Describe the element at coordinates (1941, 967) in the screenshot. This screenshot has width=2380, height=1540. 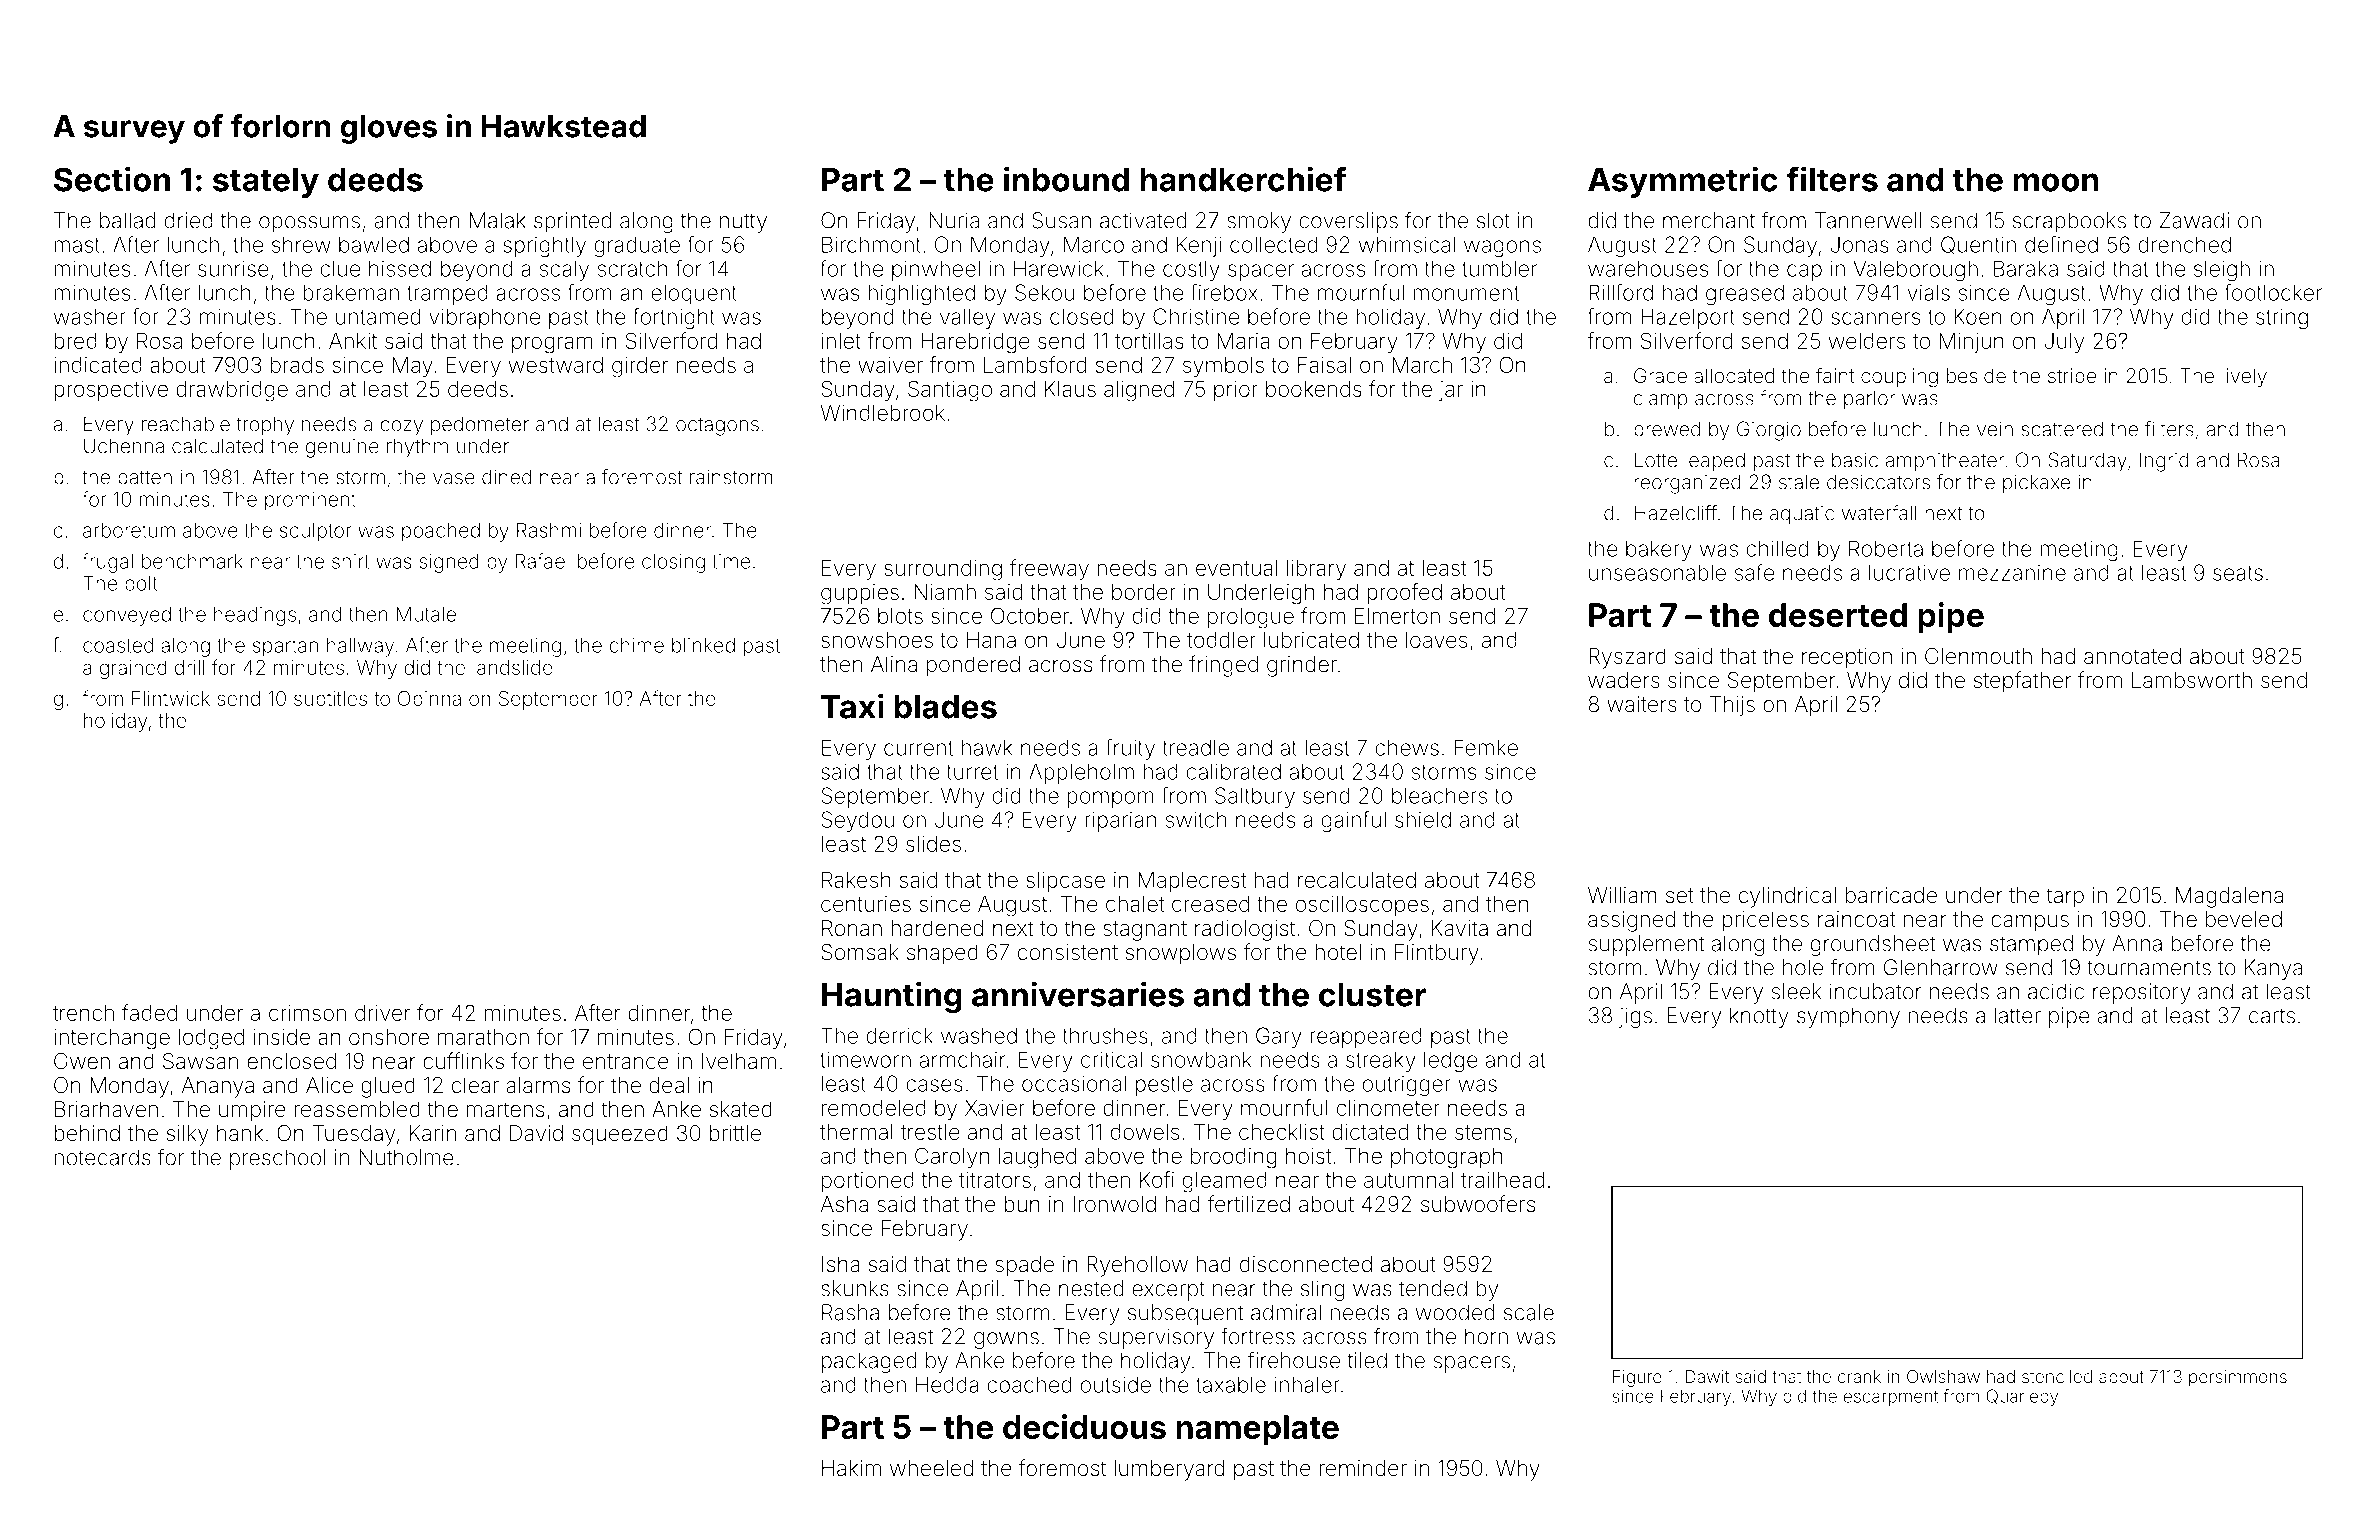
I see `Glenharrow` at that location.
